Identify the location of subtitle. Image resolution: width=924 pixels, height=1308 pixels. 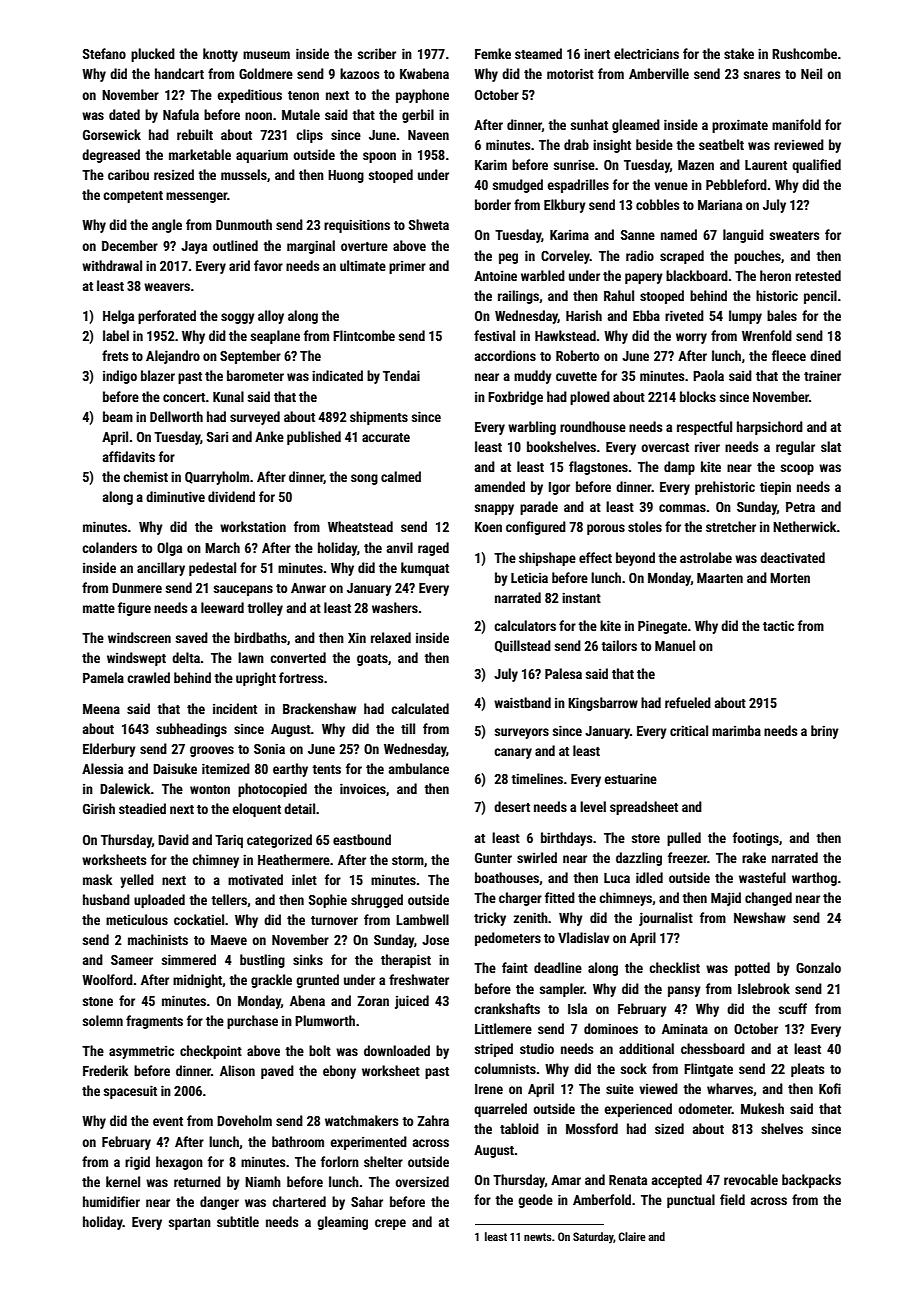
(238, 1221).
